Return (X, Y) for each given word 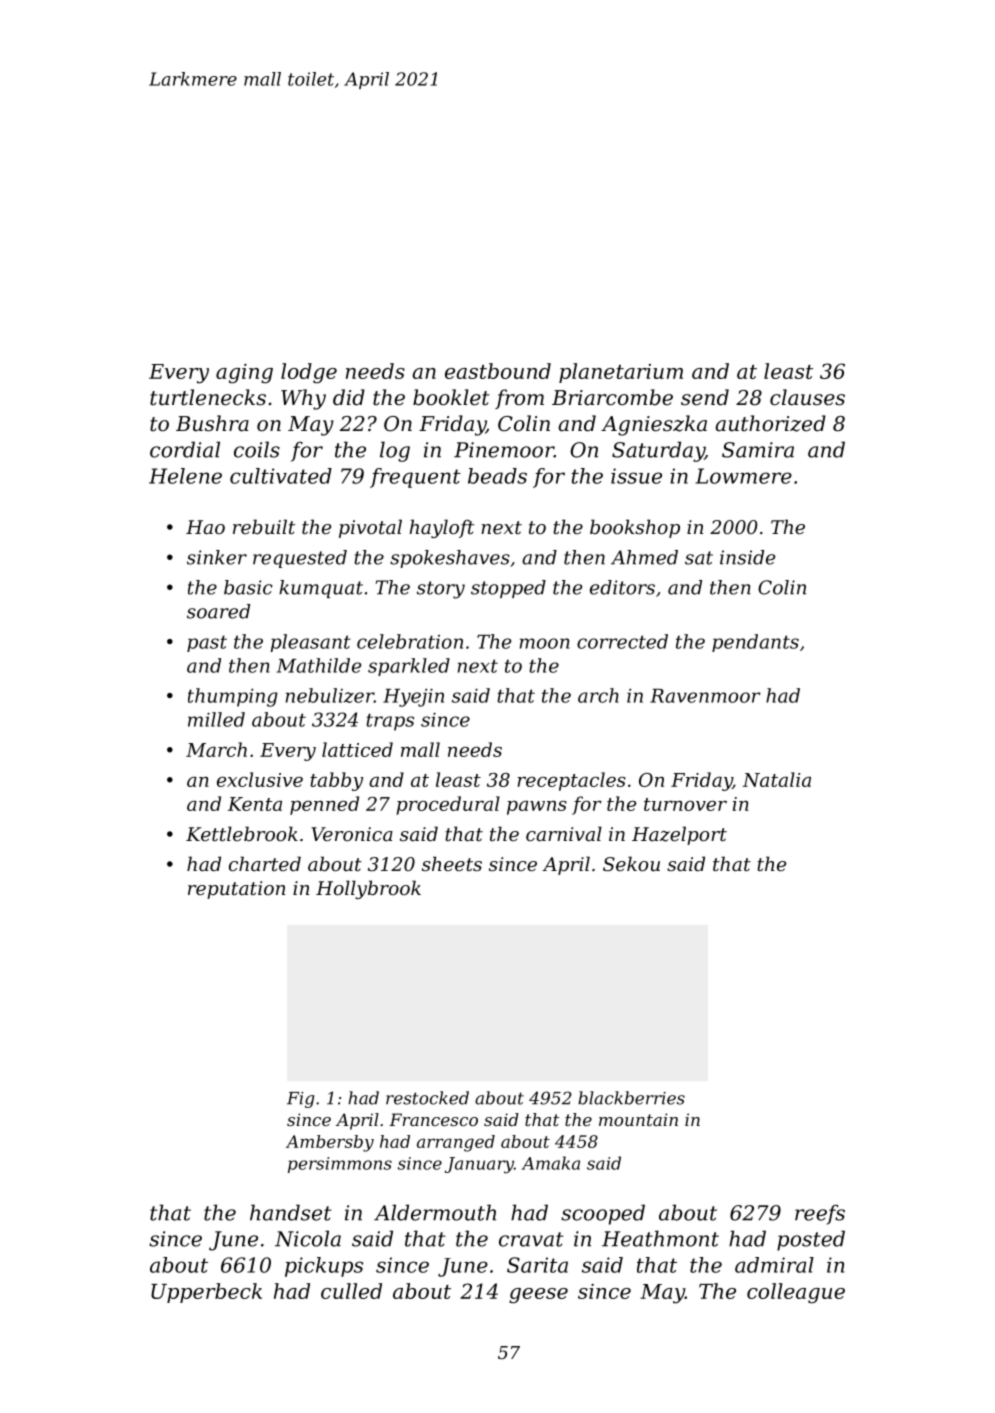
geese (538, 1296)
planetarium (621, 373)
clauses (807, 397)
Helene (185, 476)
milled (216, 719)
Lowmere (743, 476)
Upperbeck (206, 1293)
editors (622, 587)
